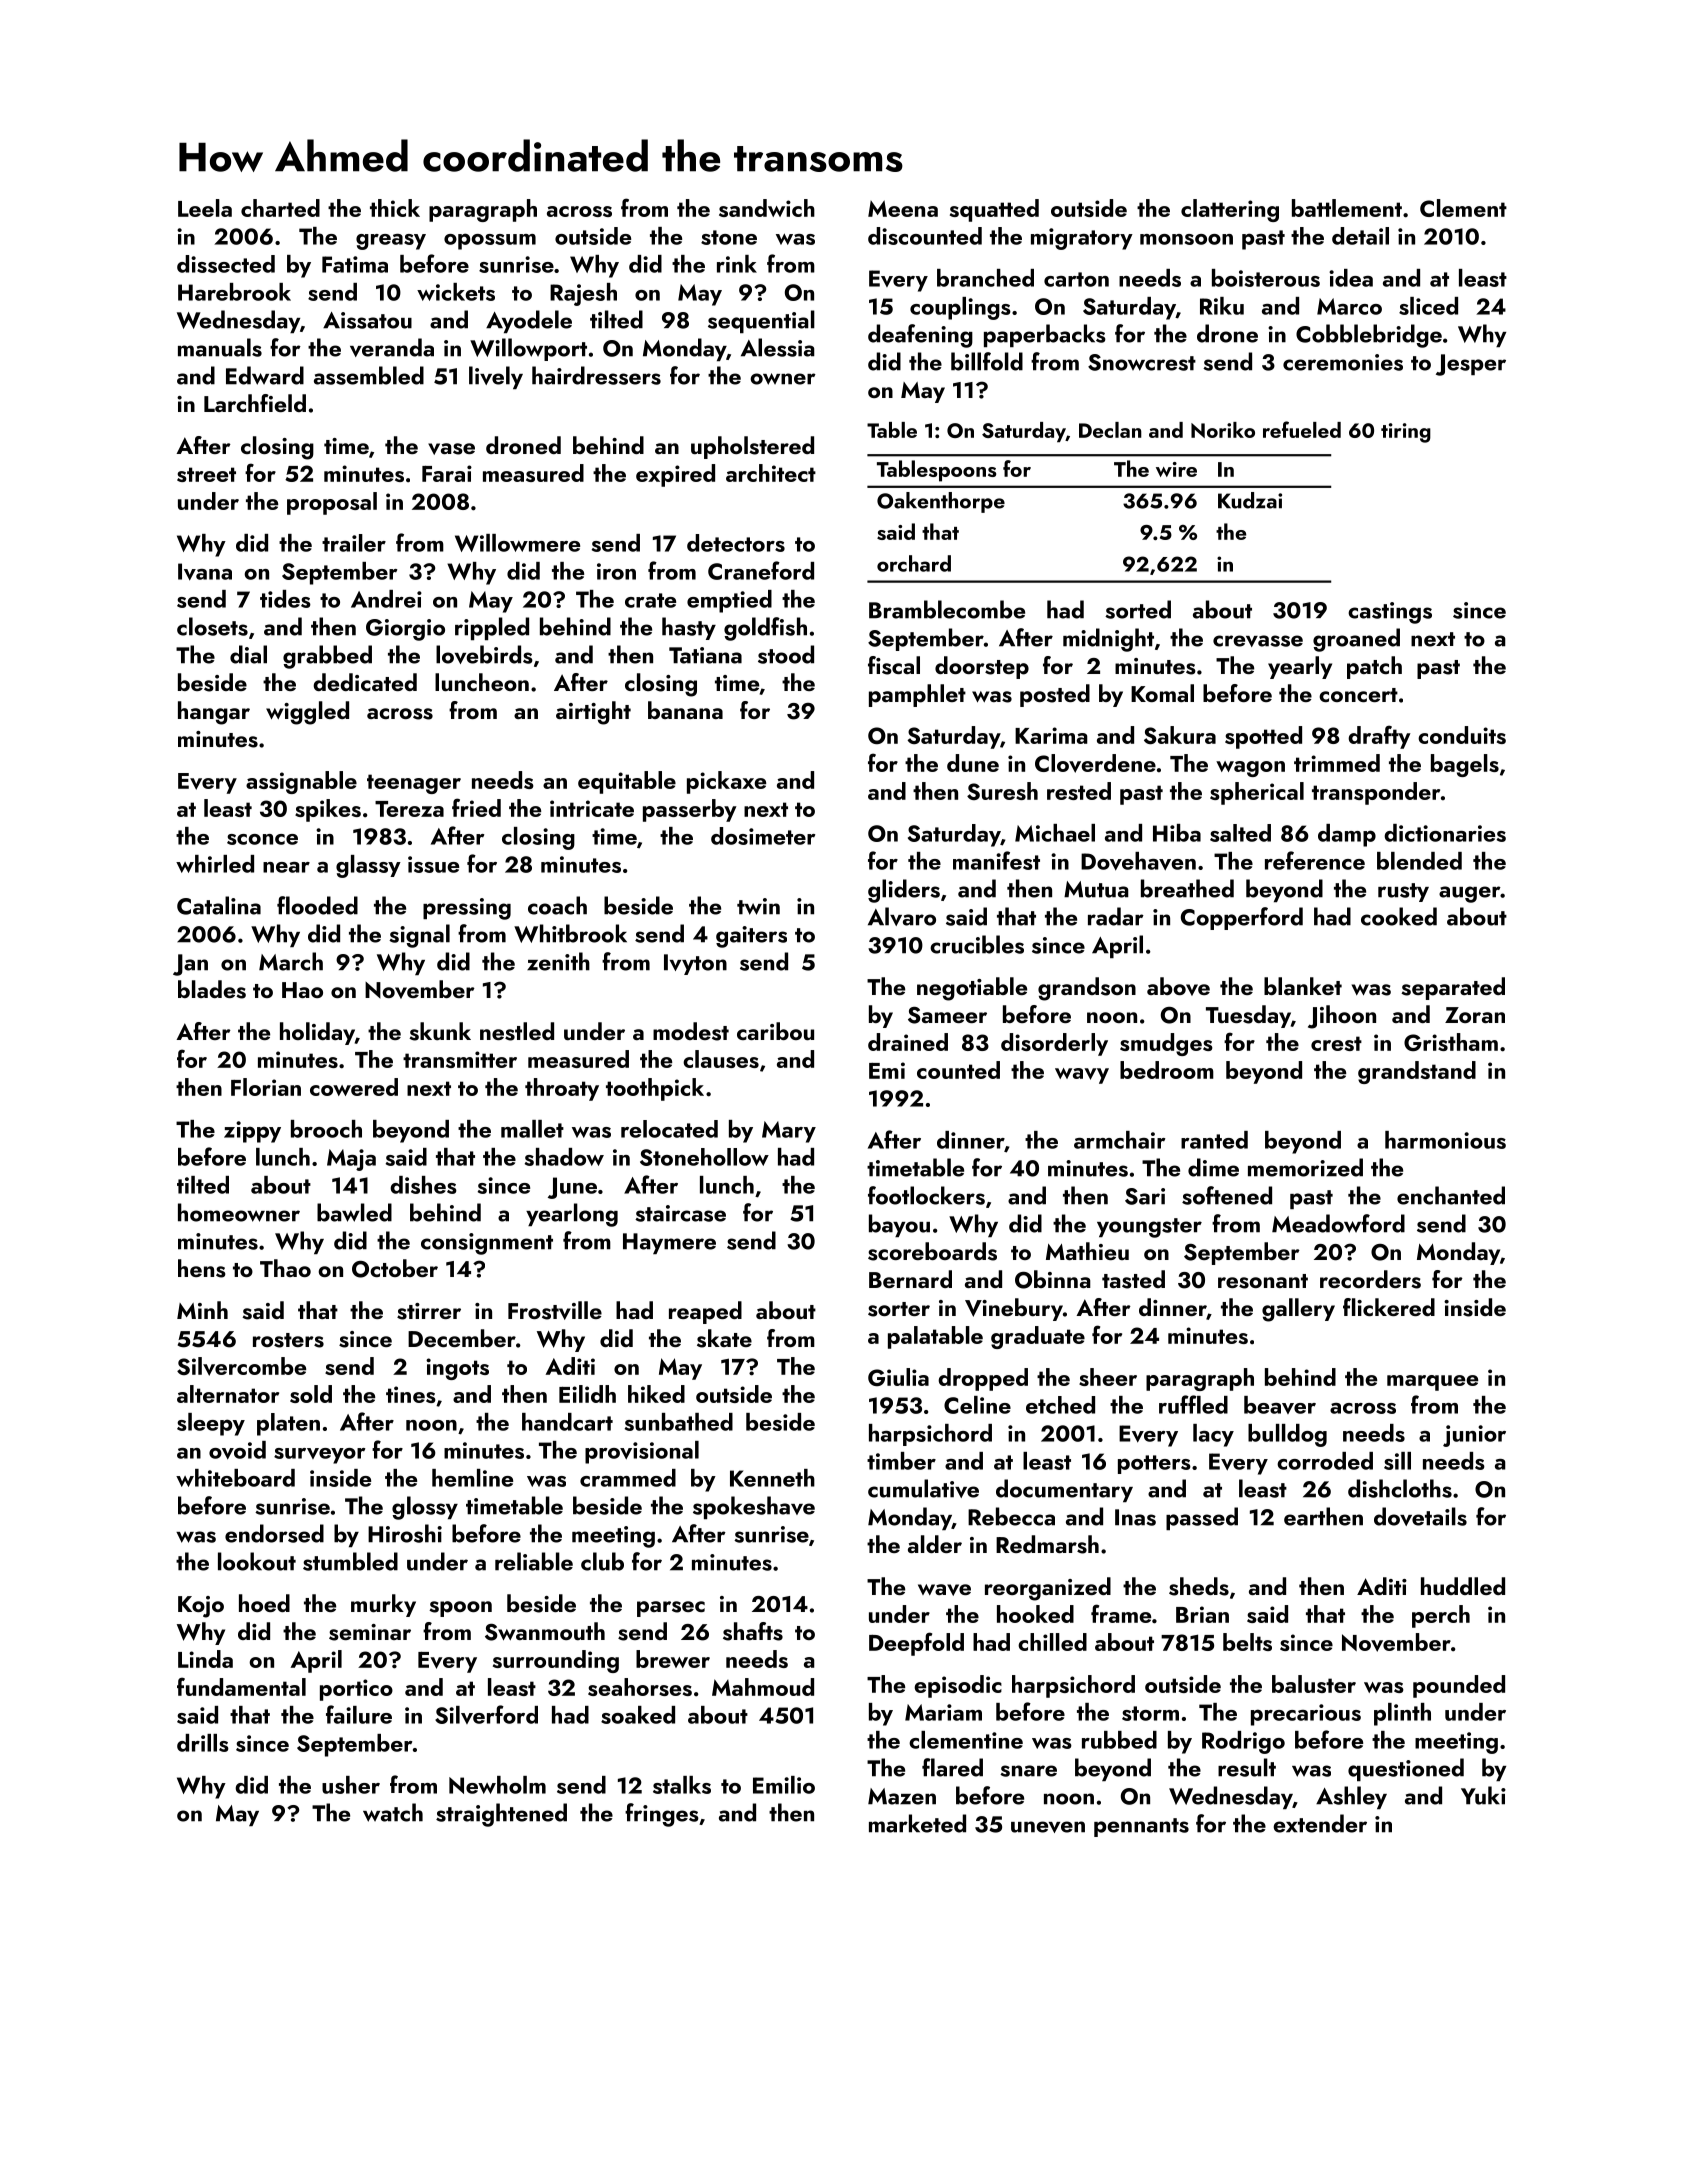  I want to click on Declan, so click(1110, 430).
